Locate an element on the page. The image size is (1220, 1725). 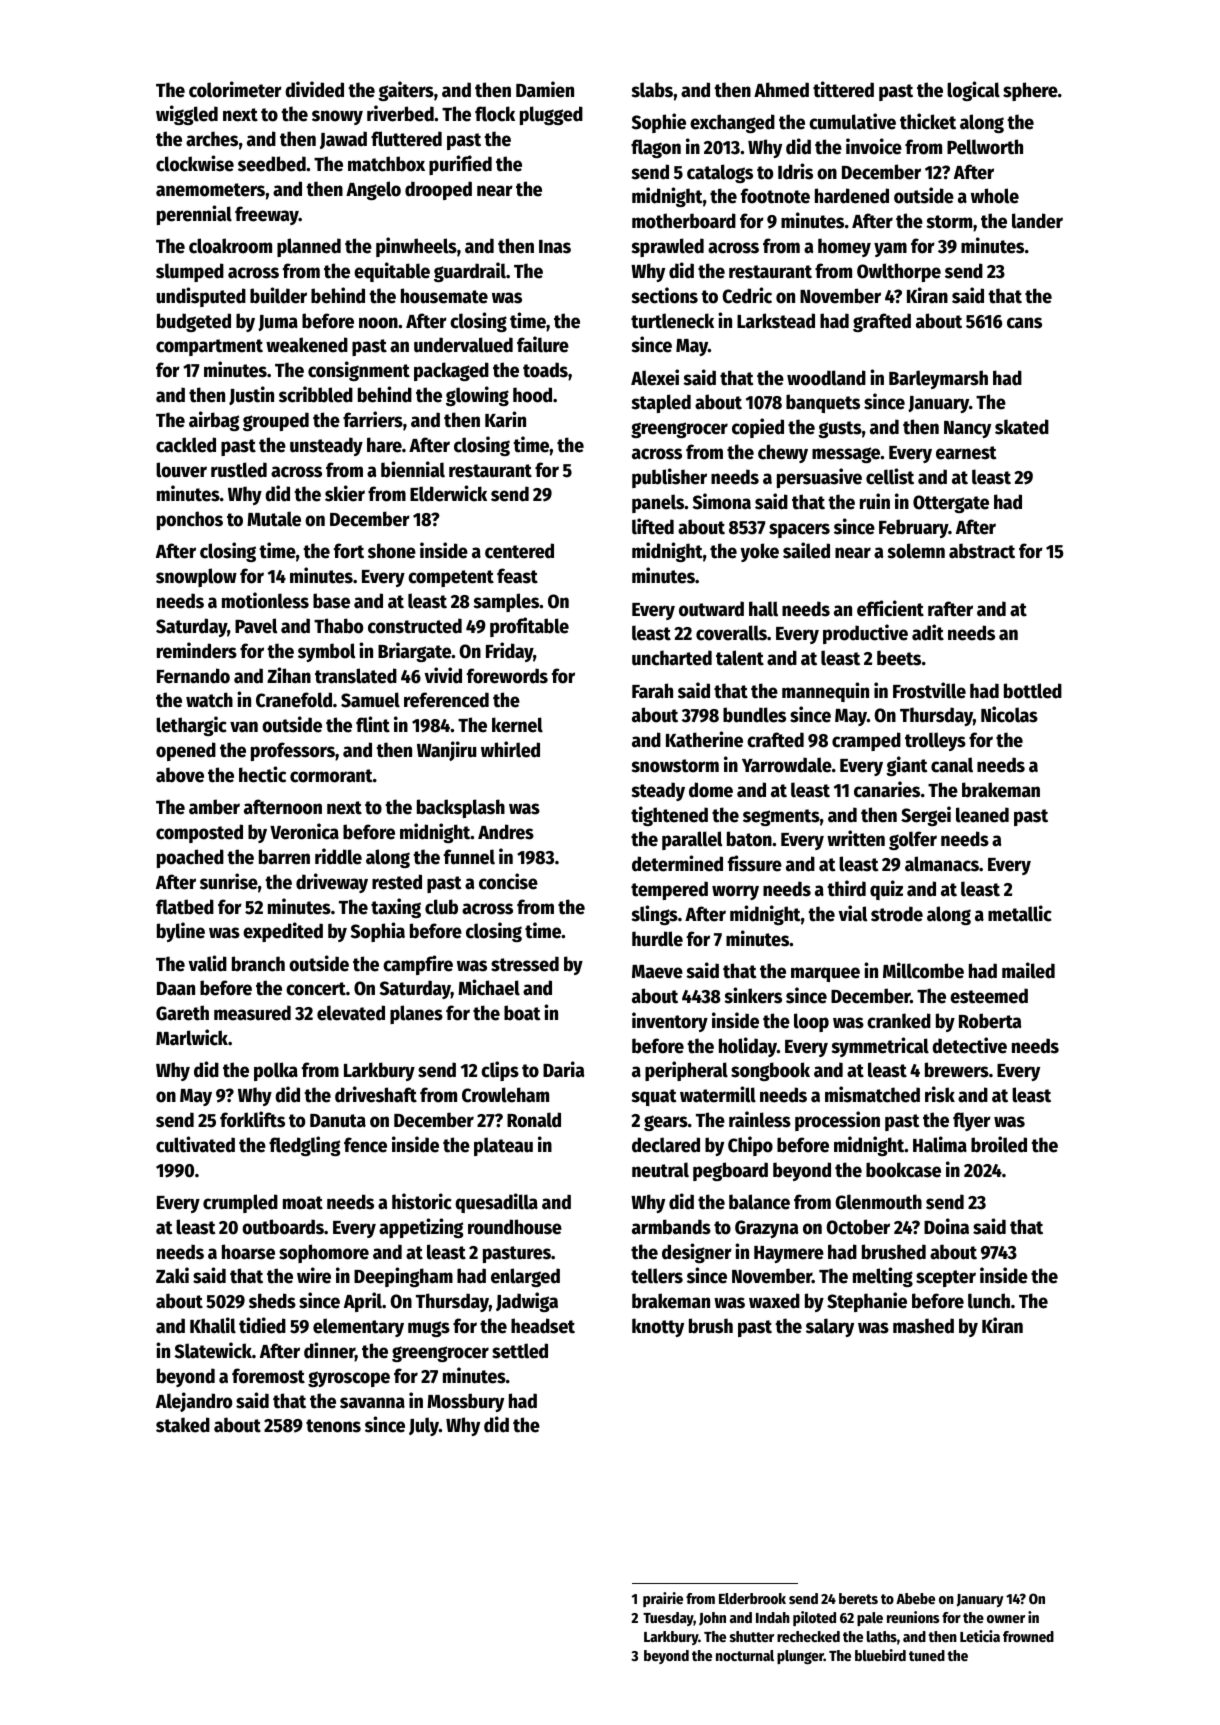
productive is located at coordinates (865, 634).
